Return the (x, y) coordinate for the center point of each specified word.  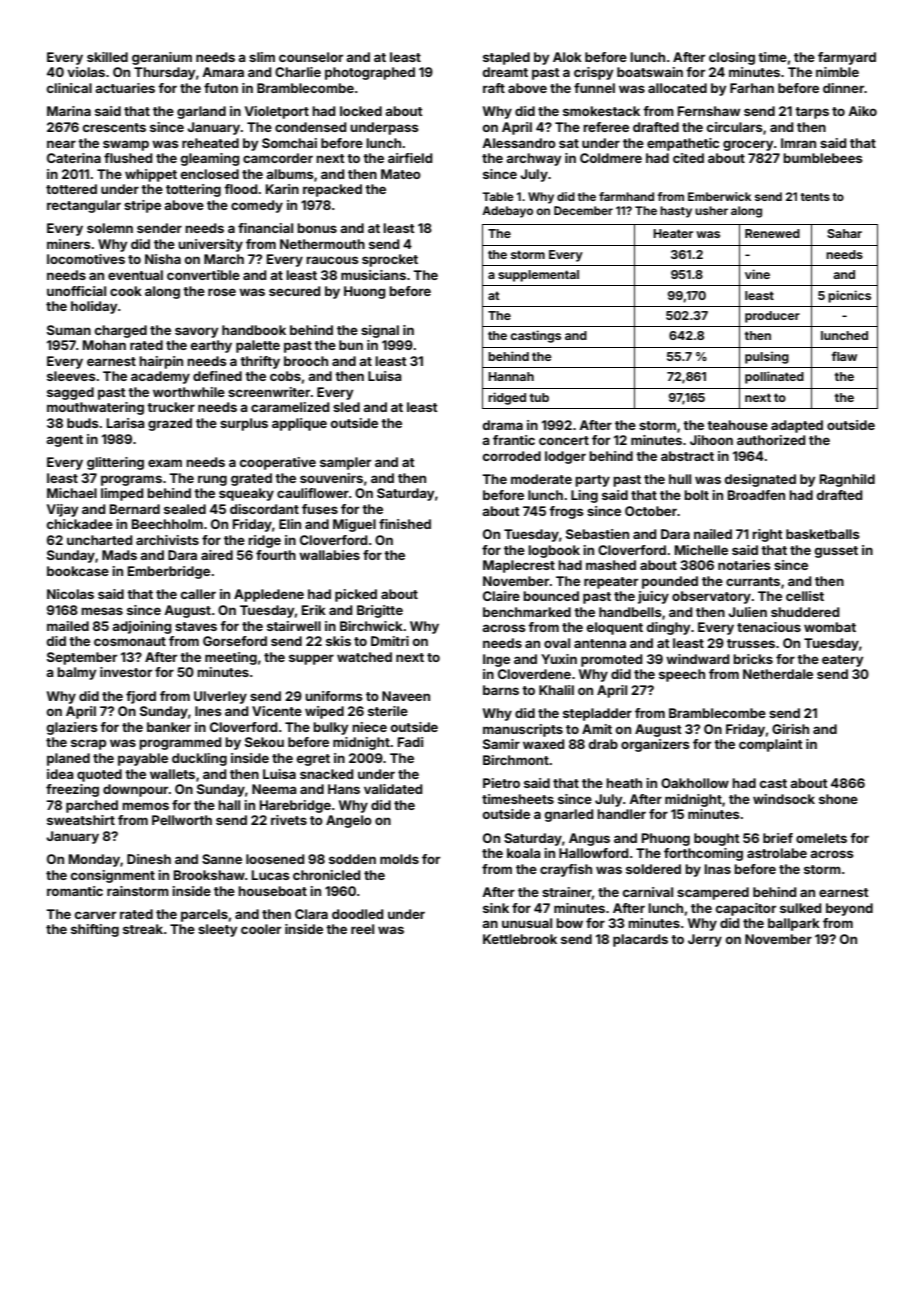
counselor (311, 57)
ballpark (794, 924)
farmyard (847, 58)
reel (362, 929)
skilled (107, 57)
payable (143, 759)
